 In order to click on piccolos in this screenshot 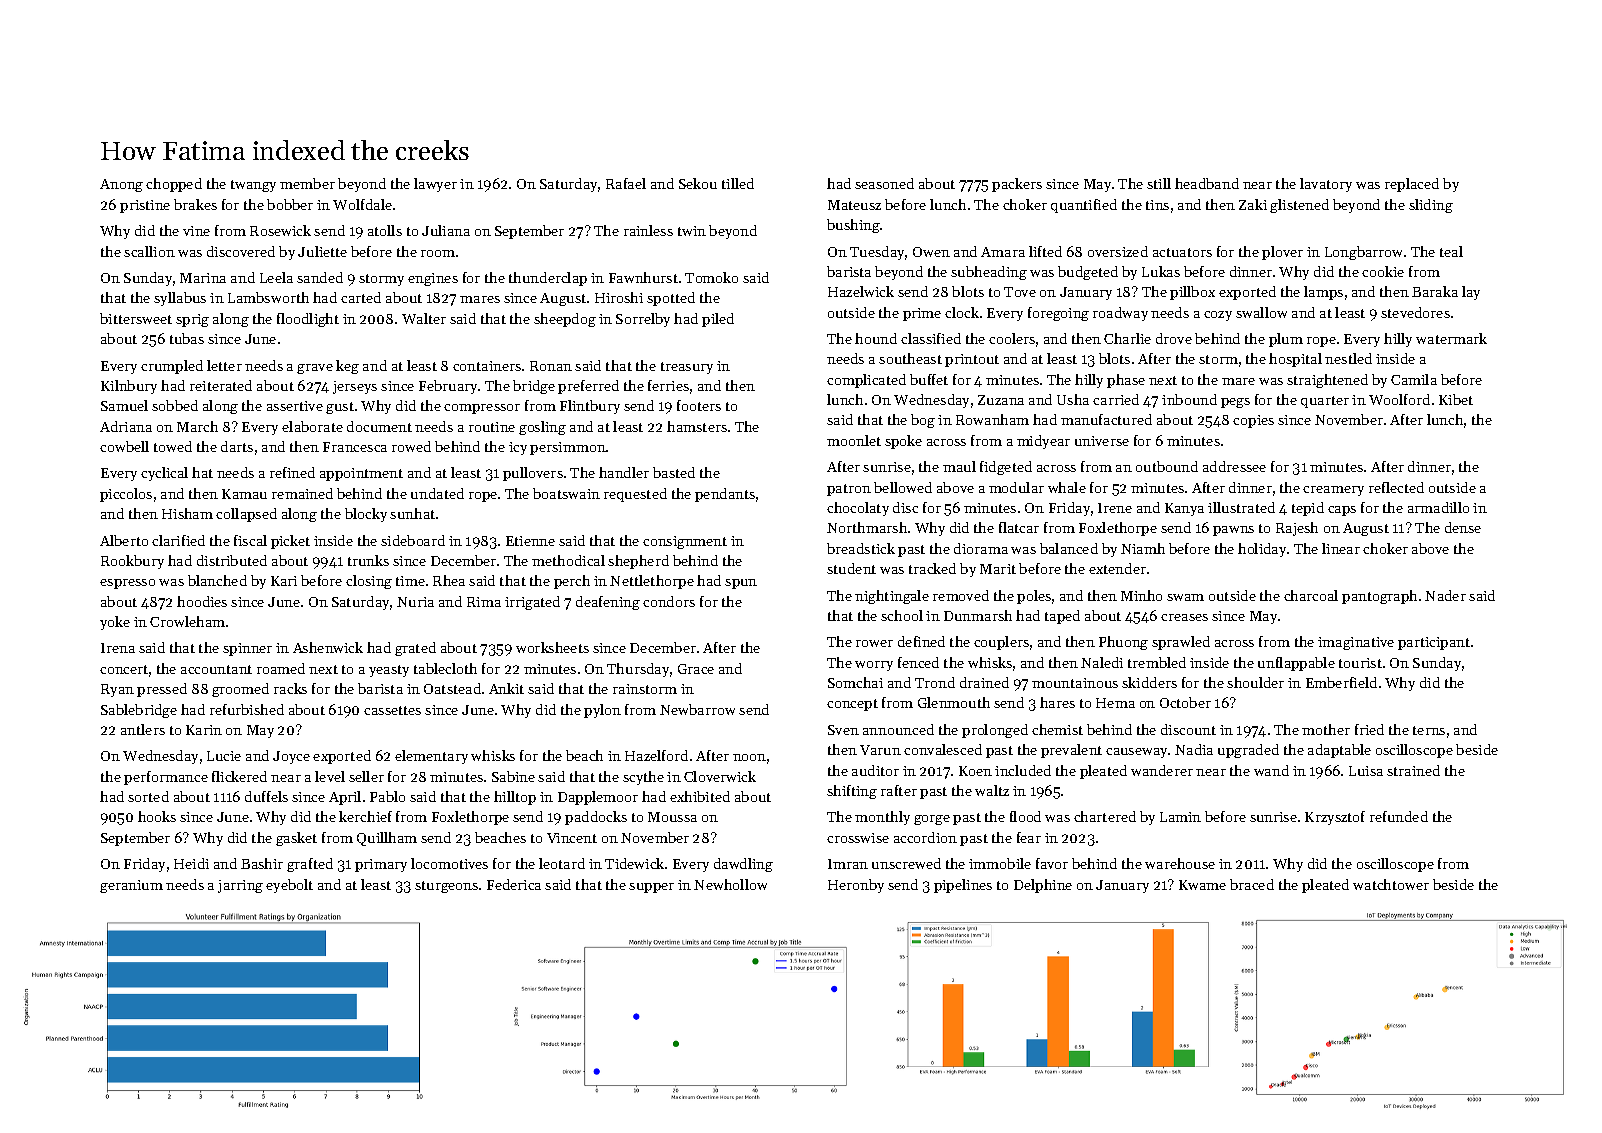, I will do `click(126, 495)`.
